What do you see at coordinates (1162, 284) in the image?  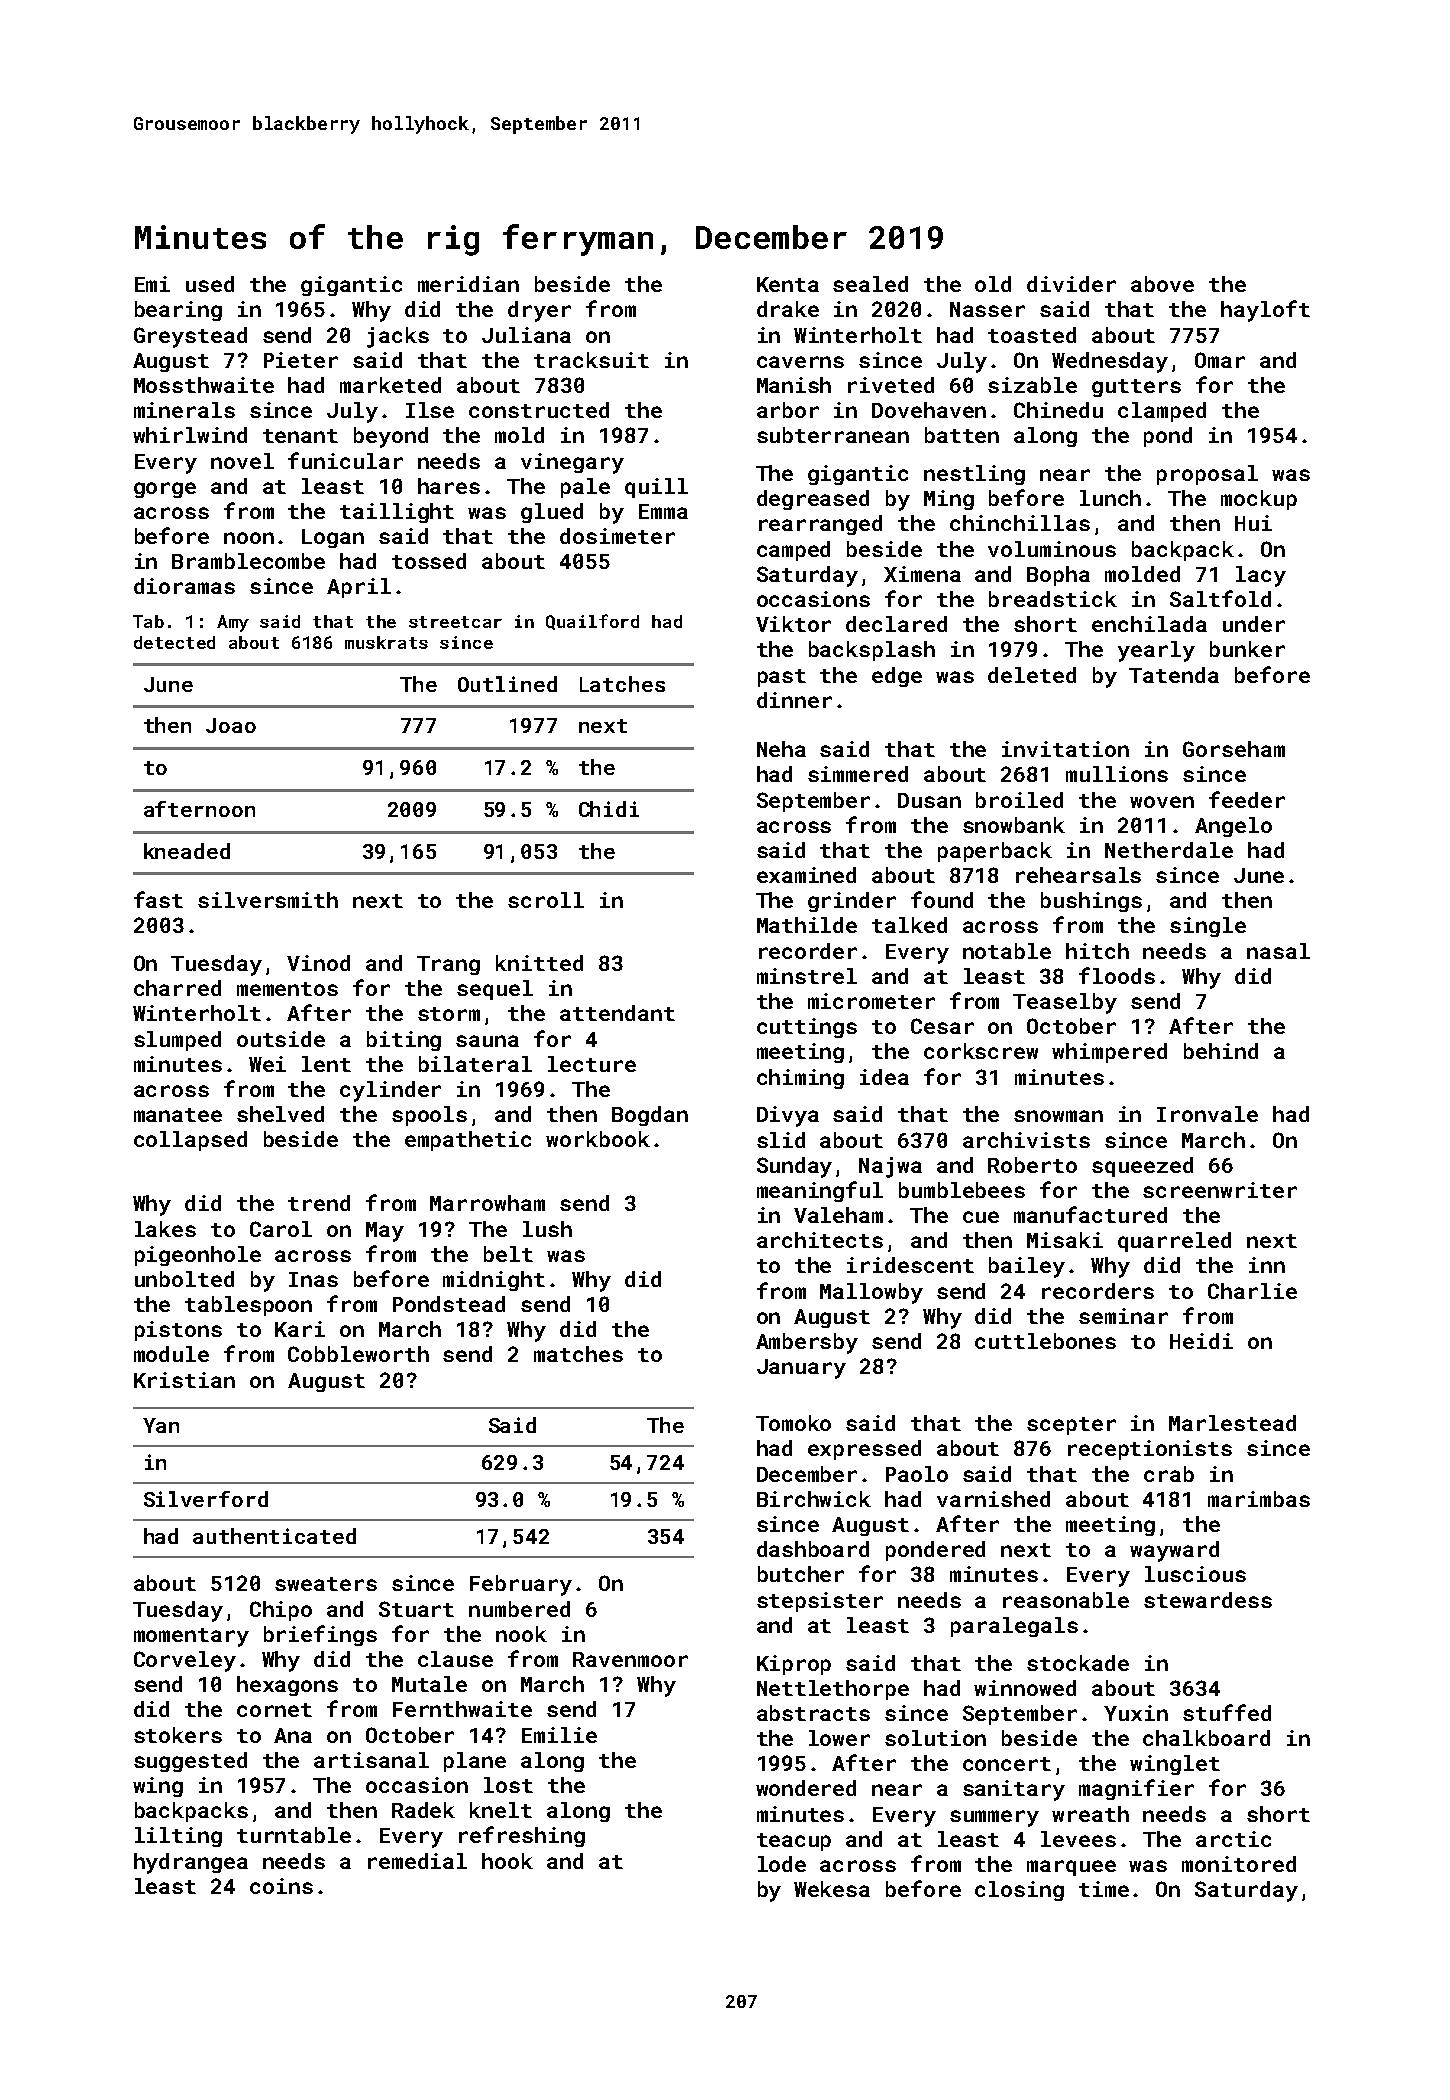 I see `above` at bounding box center [1162, 284].
